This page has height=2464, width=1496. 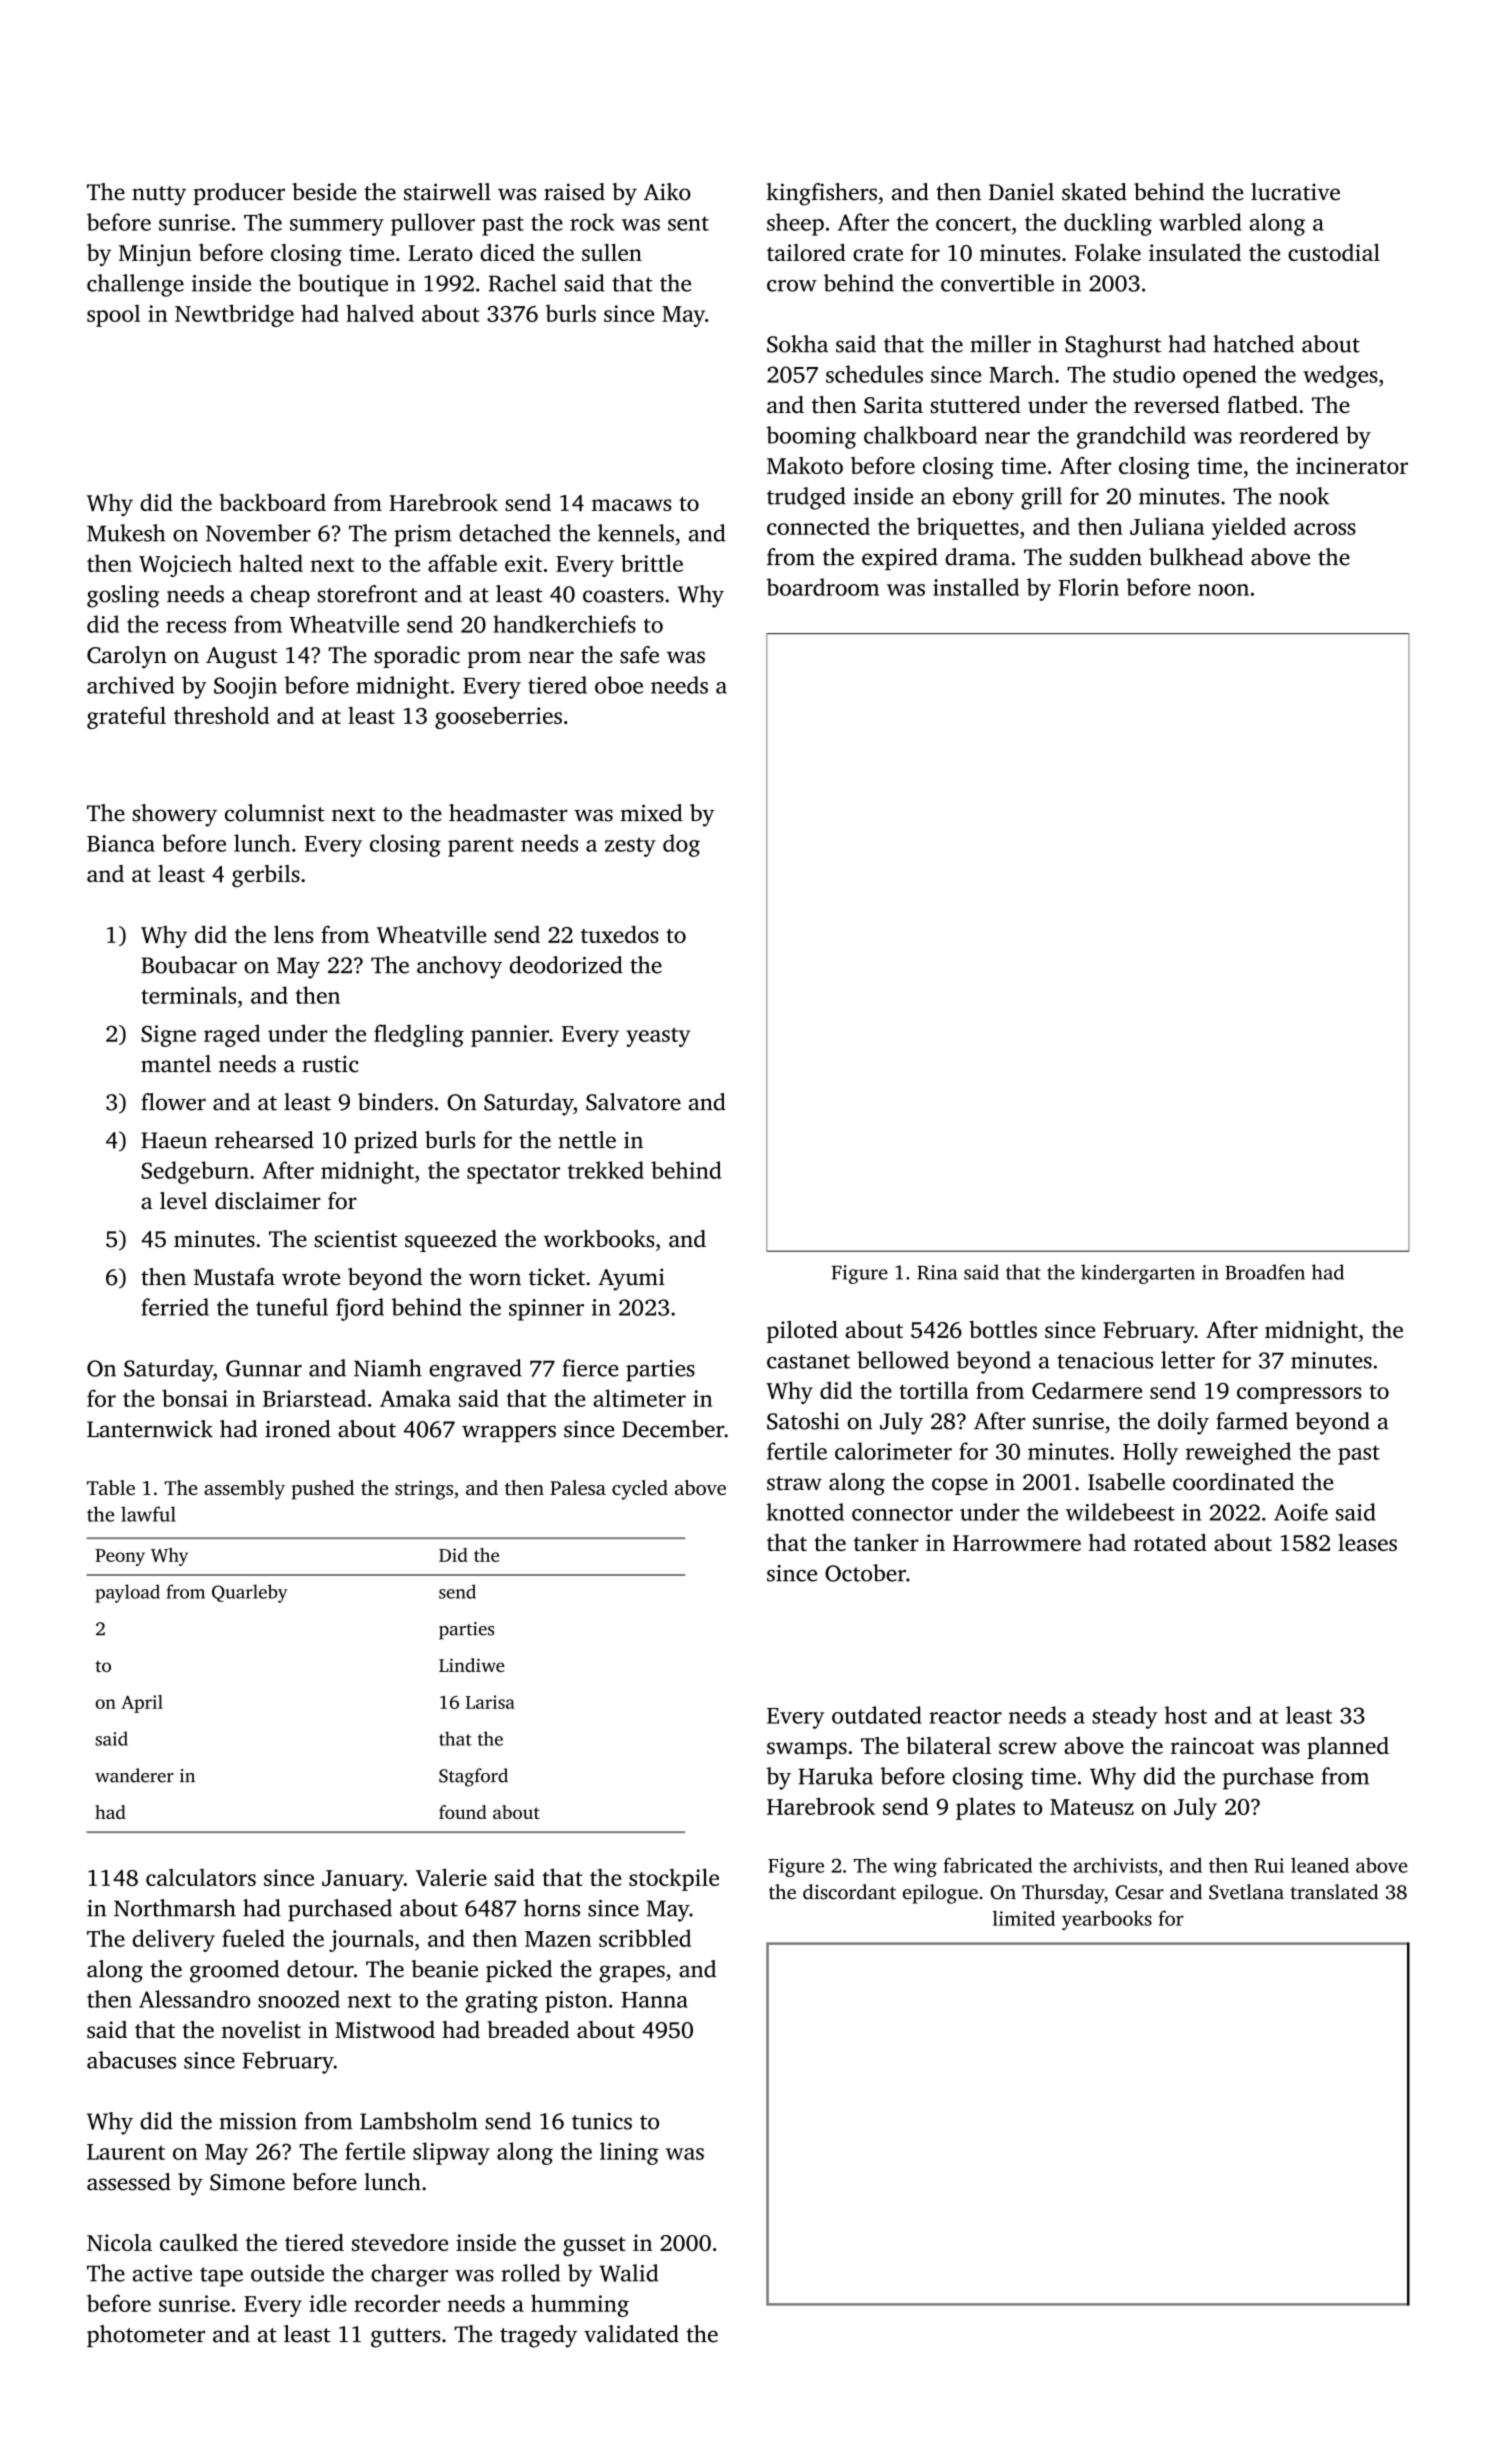 What do you see at coordinates (587, 1140) in the page?
I see `nettle` at bounding box center [587, 1140].
